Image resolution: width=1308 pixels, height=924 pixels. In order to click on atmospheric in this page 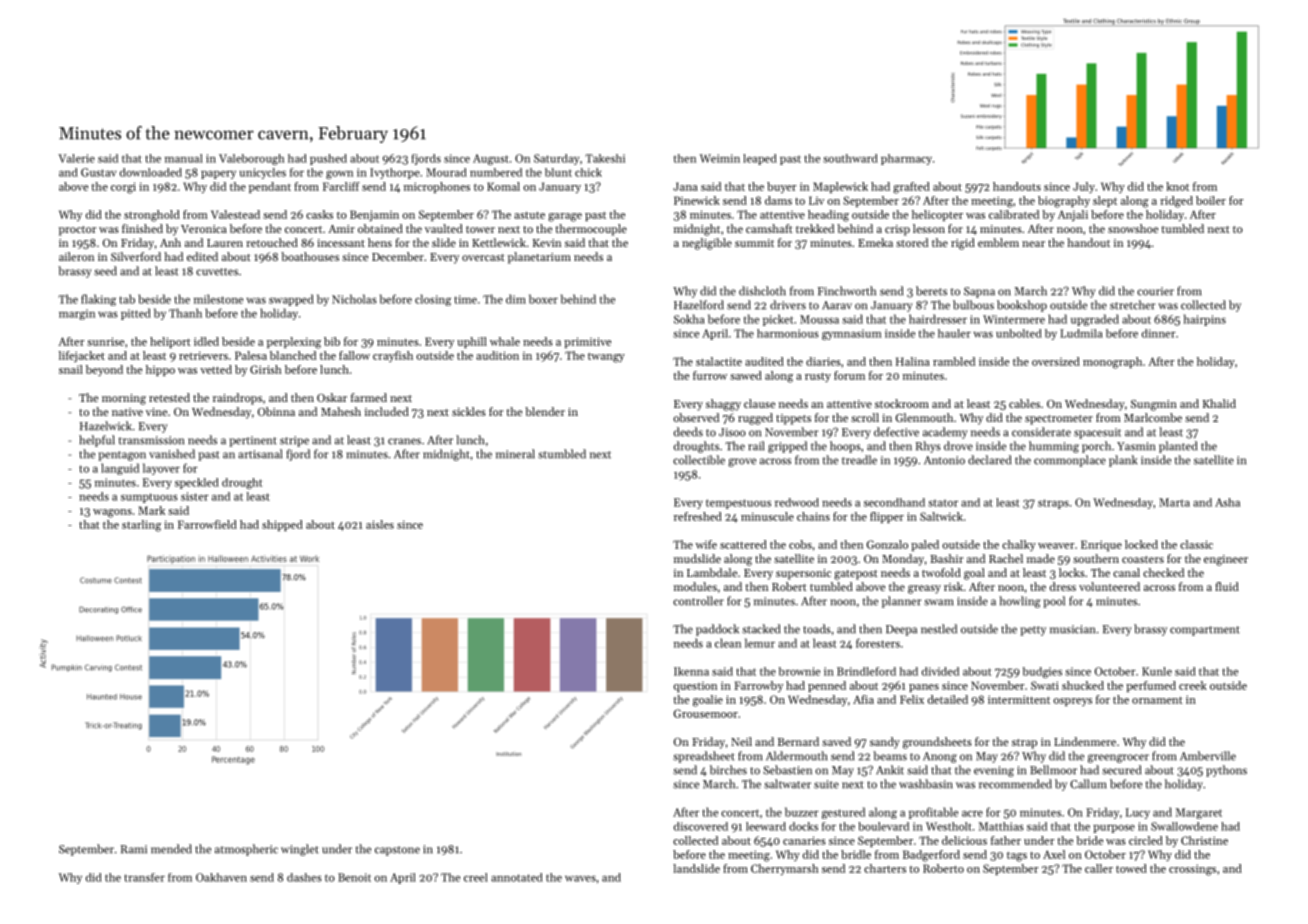, I will do `click(246, 850)`.
